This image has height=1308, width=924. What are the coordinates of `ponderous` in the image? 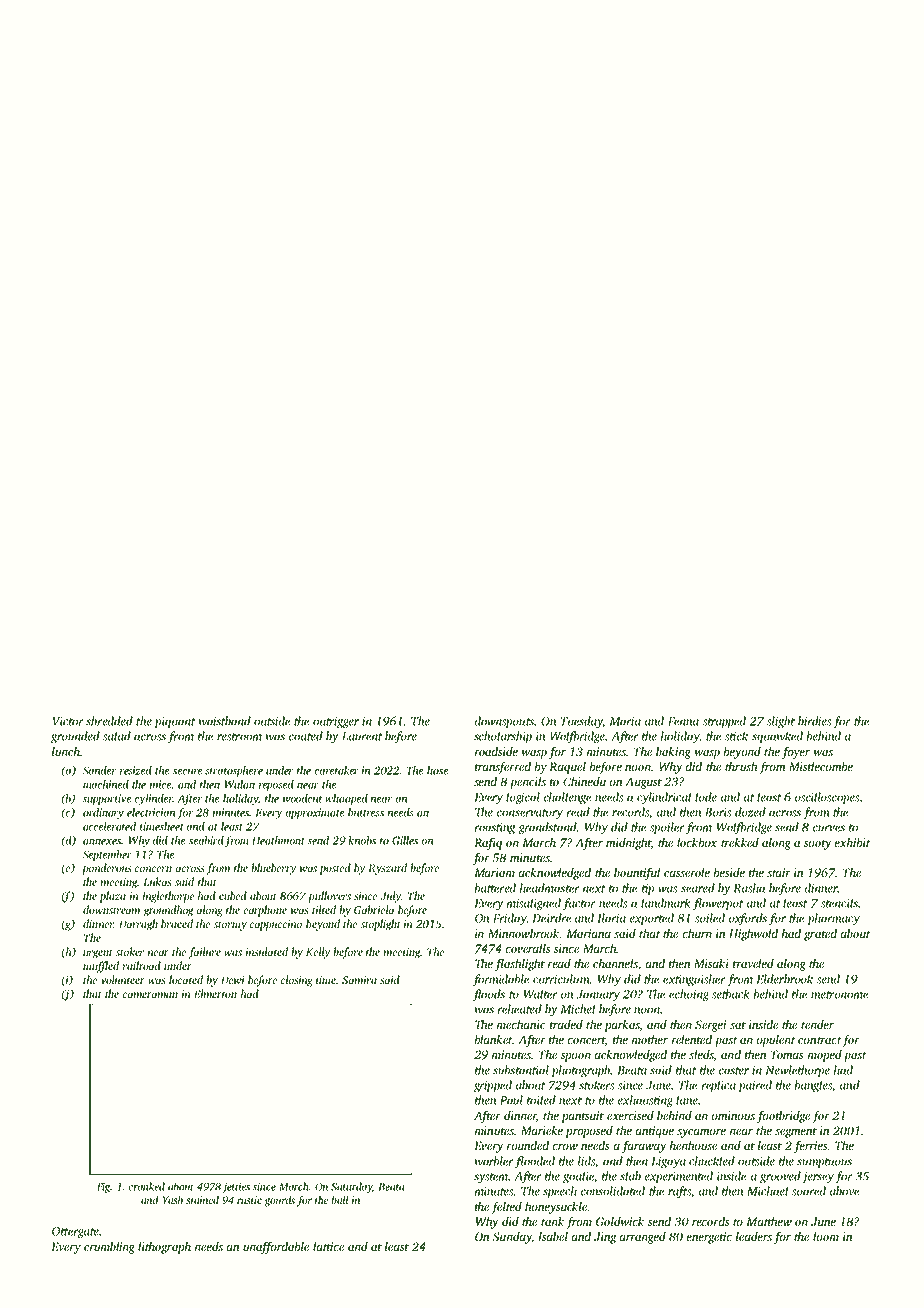 It's located at (107, 869).
